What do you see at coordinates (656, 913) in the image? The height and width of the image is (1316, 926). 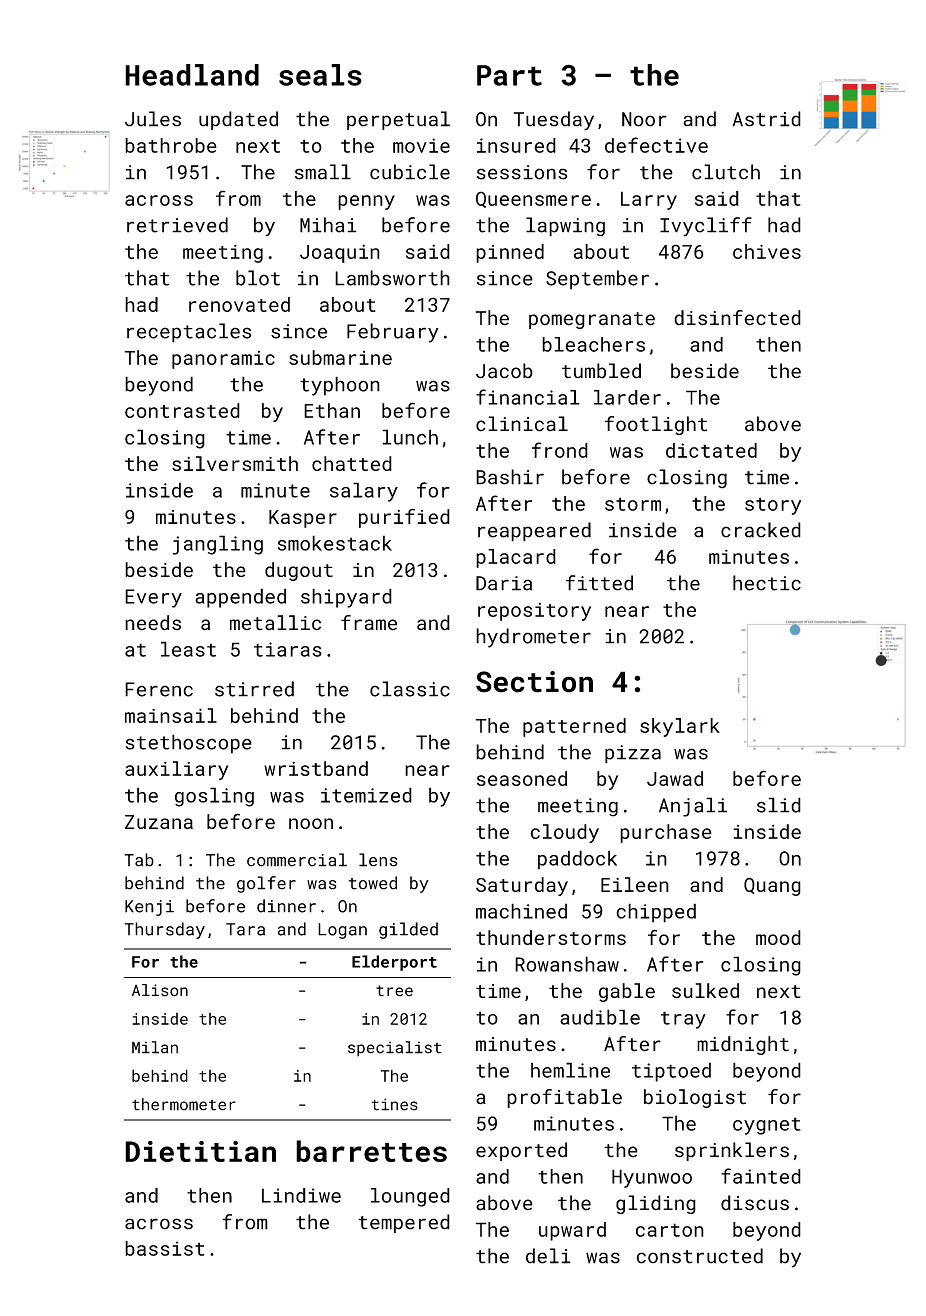 I see `chipped` at bounding box center [656, 913].
